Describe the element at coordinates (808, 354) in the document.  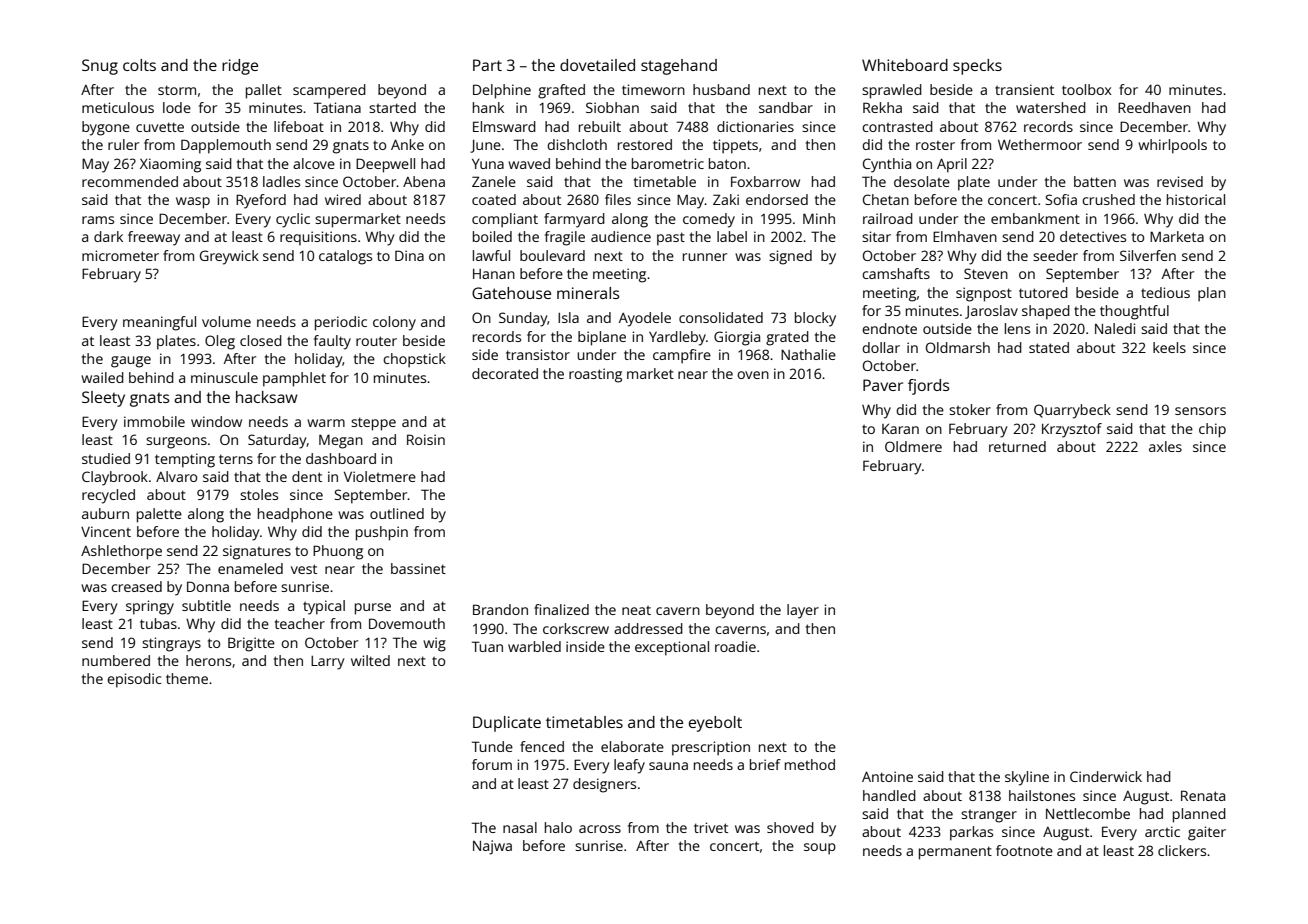
I see `Nathalie` at that location.
